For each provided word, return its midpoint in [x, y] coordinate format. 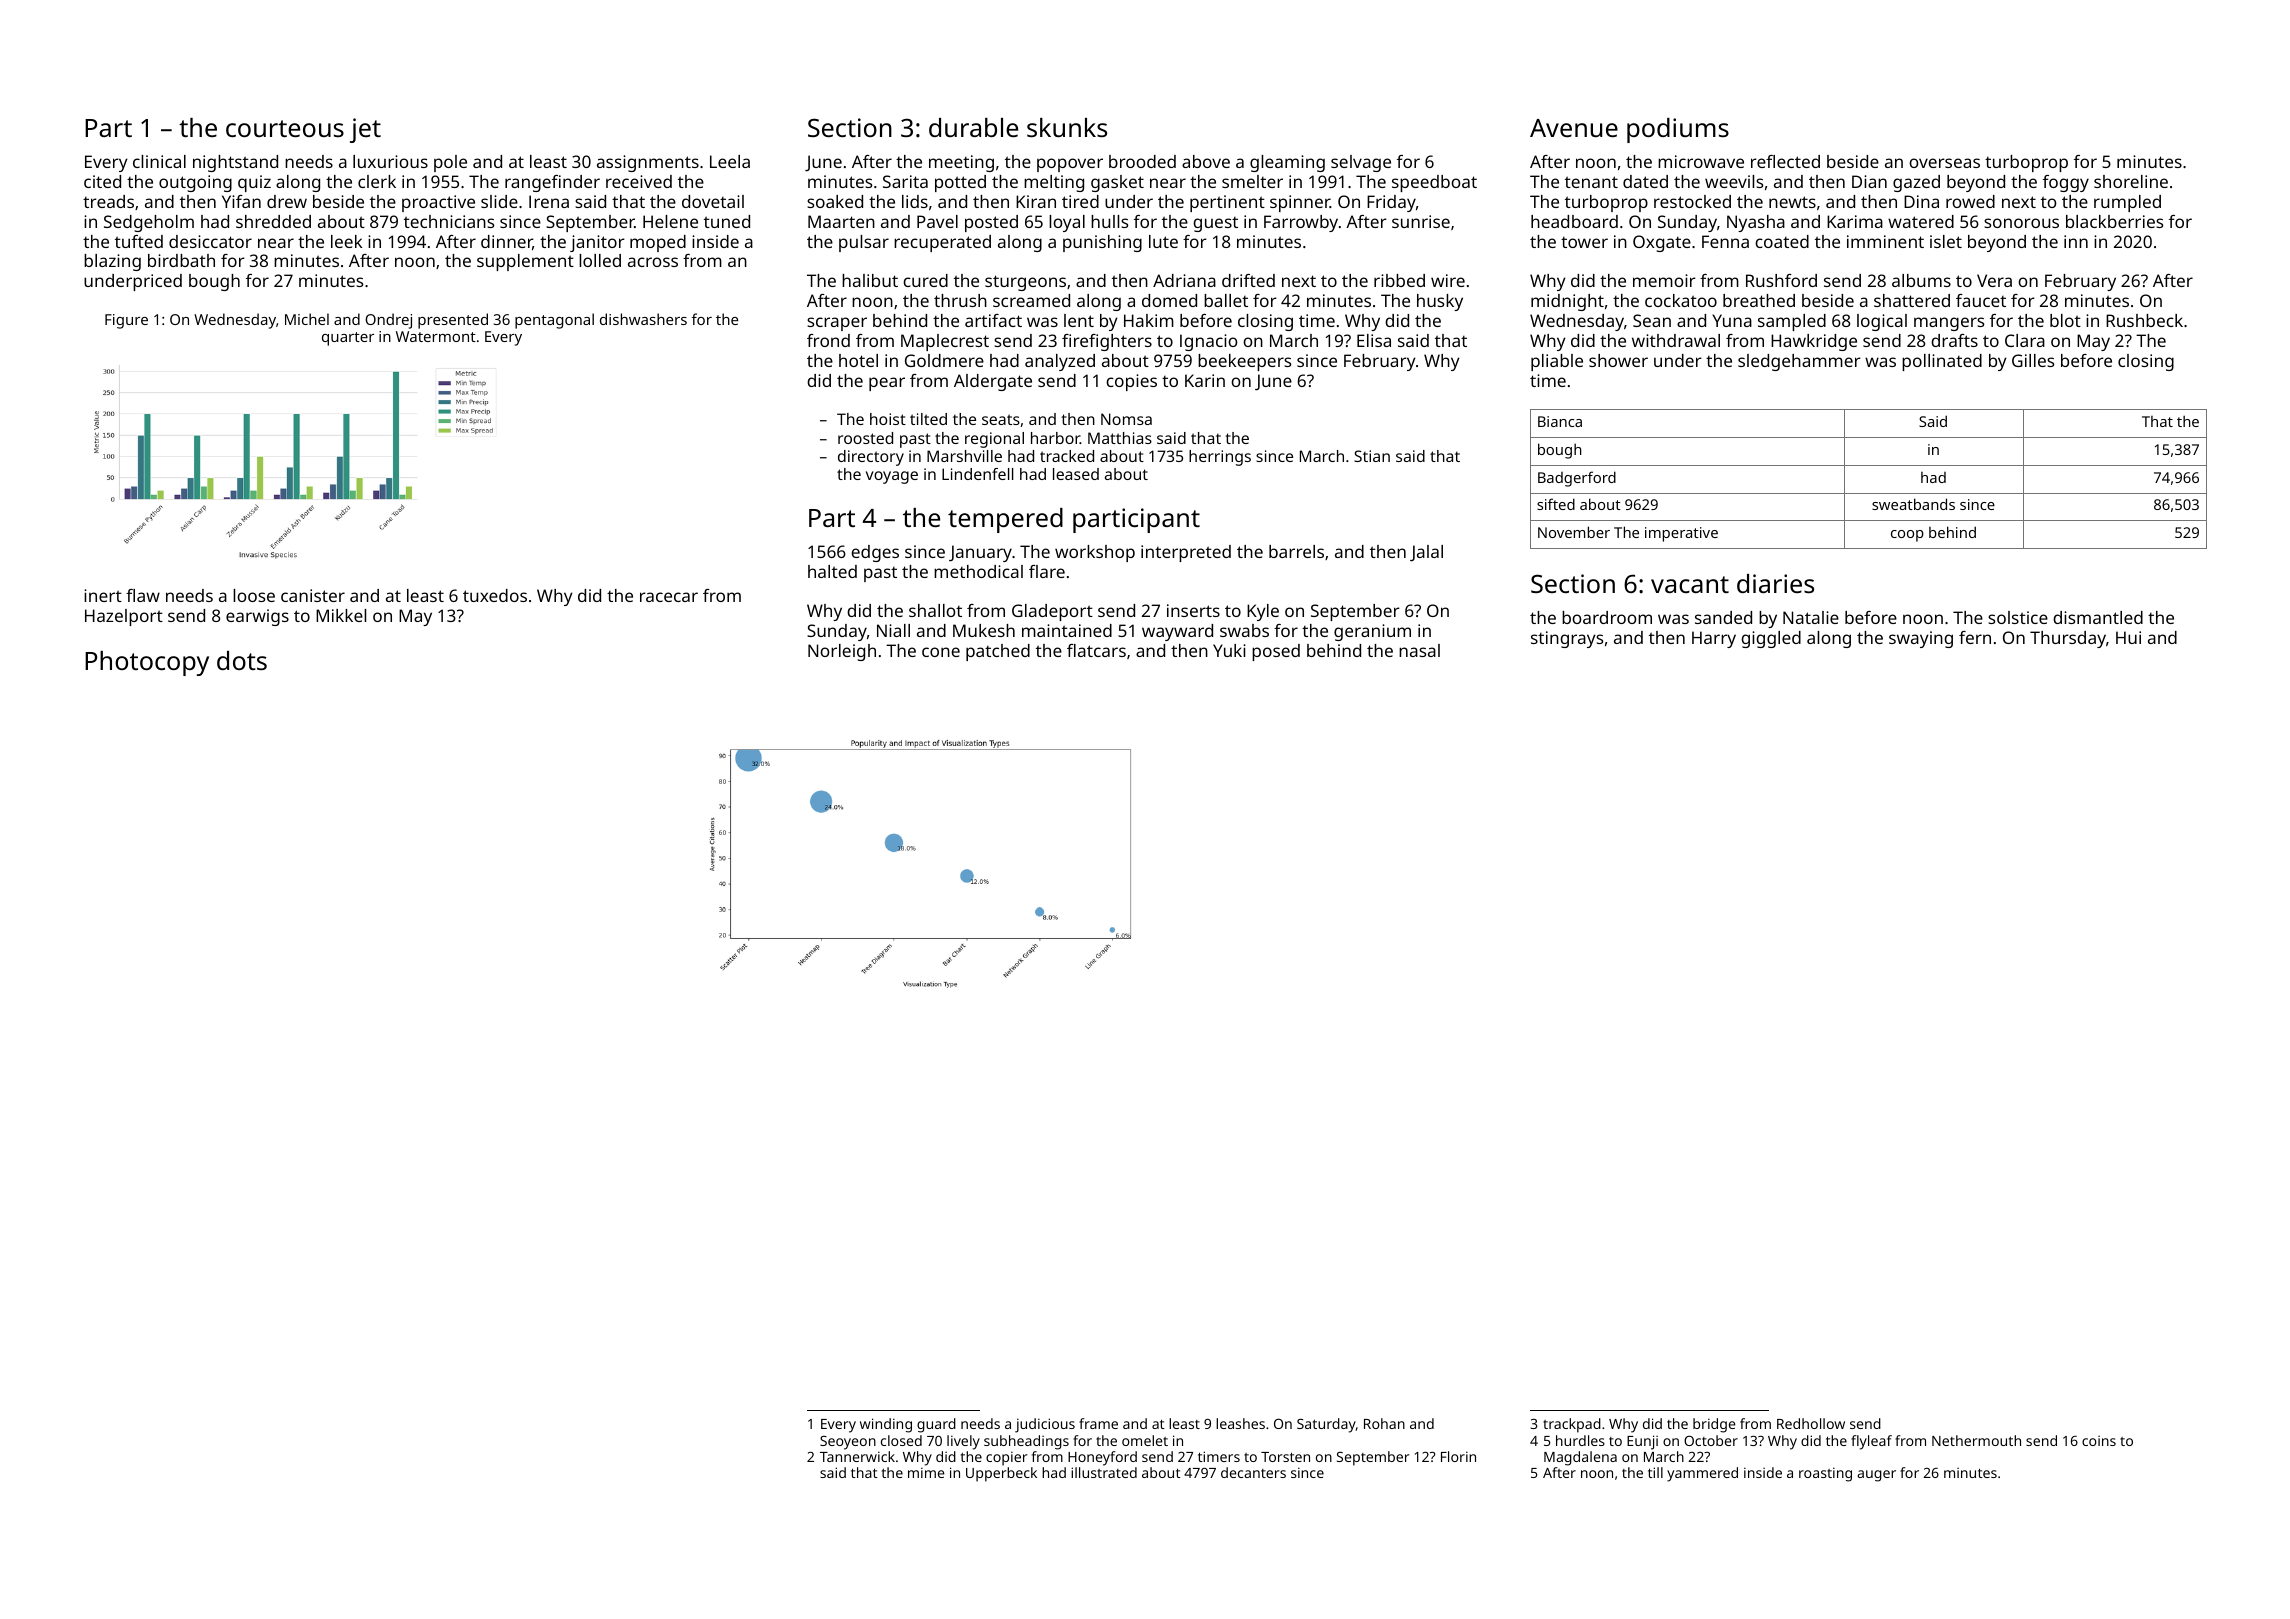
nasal [1419, 650]
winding [886, 1425]
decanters [1253, 1472]
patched [998, 652]
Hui [2128, 637]
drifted [1248, 280]
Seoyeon [848, 1443]
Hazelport [124, 617]
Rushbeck [2144, 320]
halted [832, 571]
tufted [139, 241]
